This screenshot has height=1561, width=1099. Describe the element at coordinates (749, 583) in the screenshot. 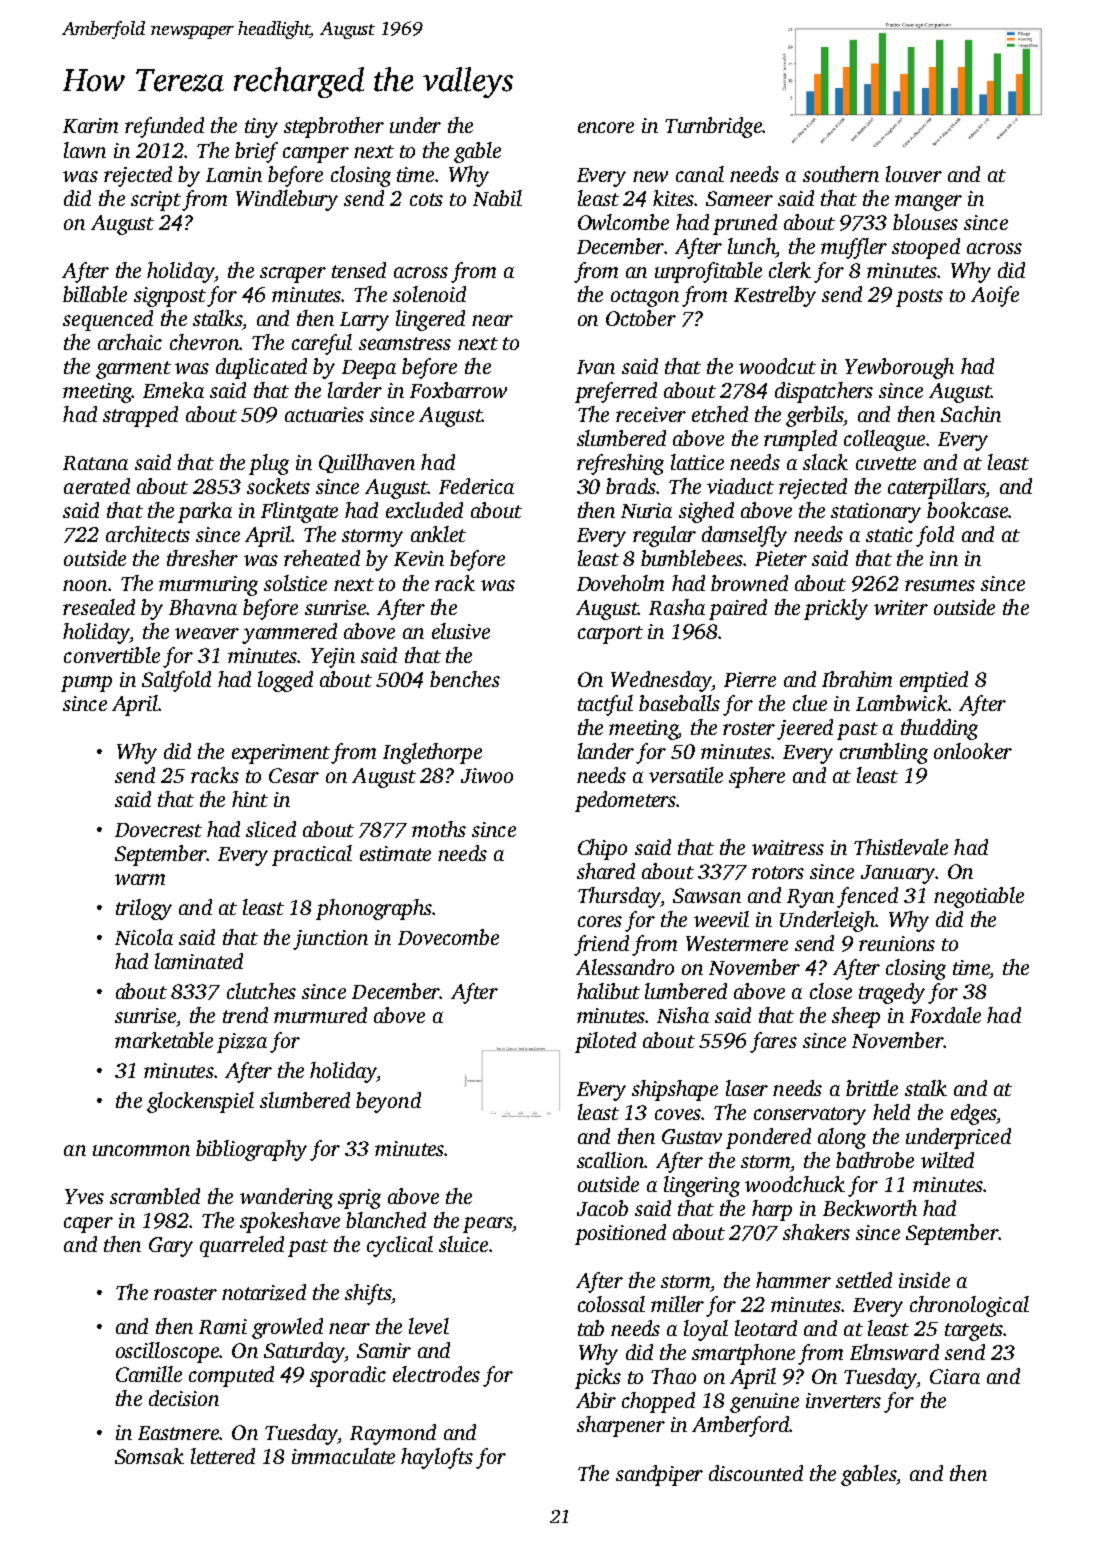

I see `browned` at that location.
